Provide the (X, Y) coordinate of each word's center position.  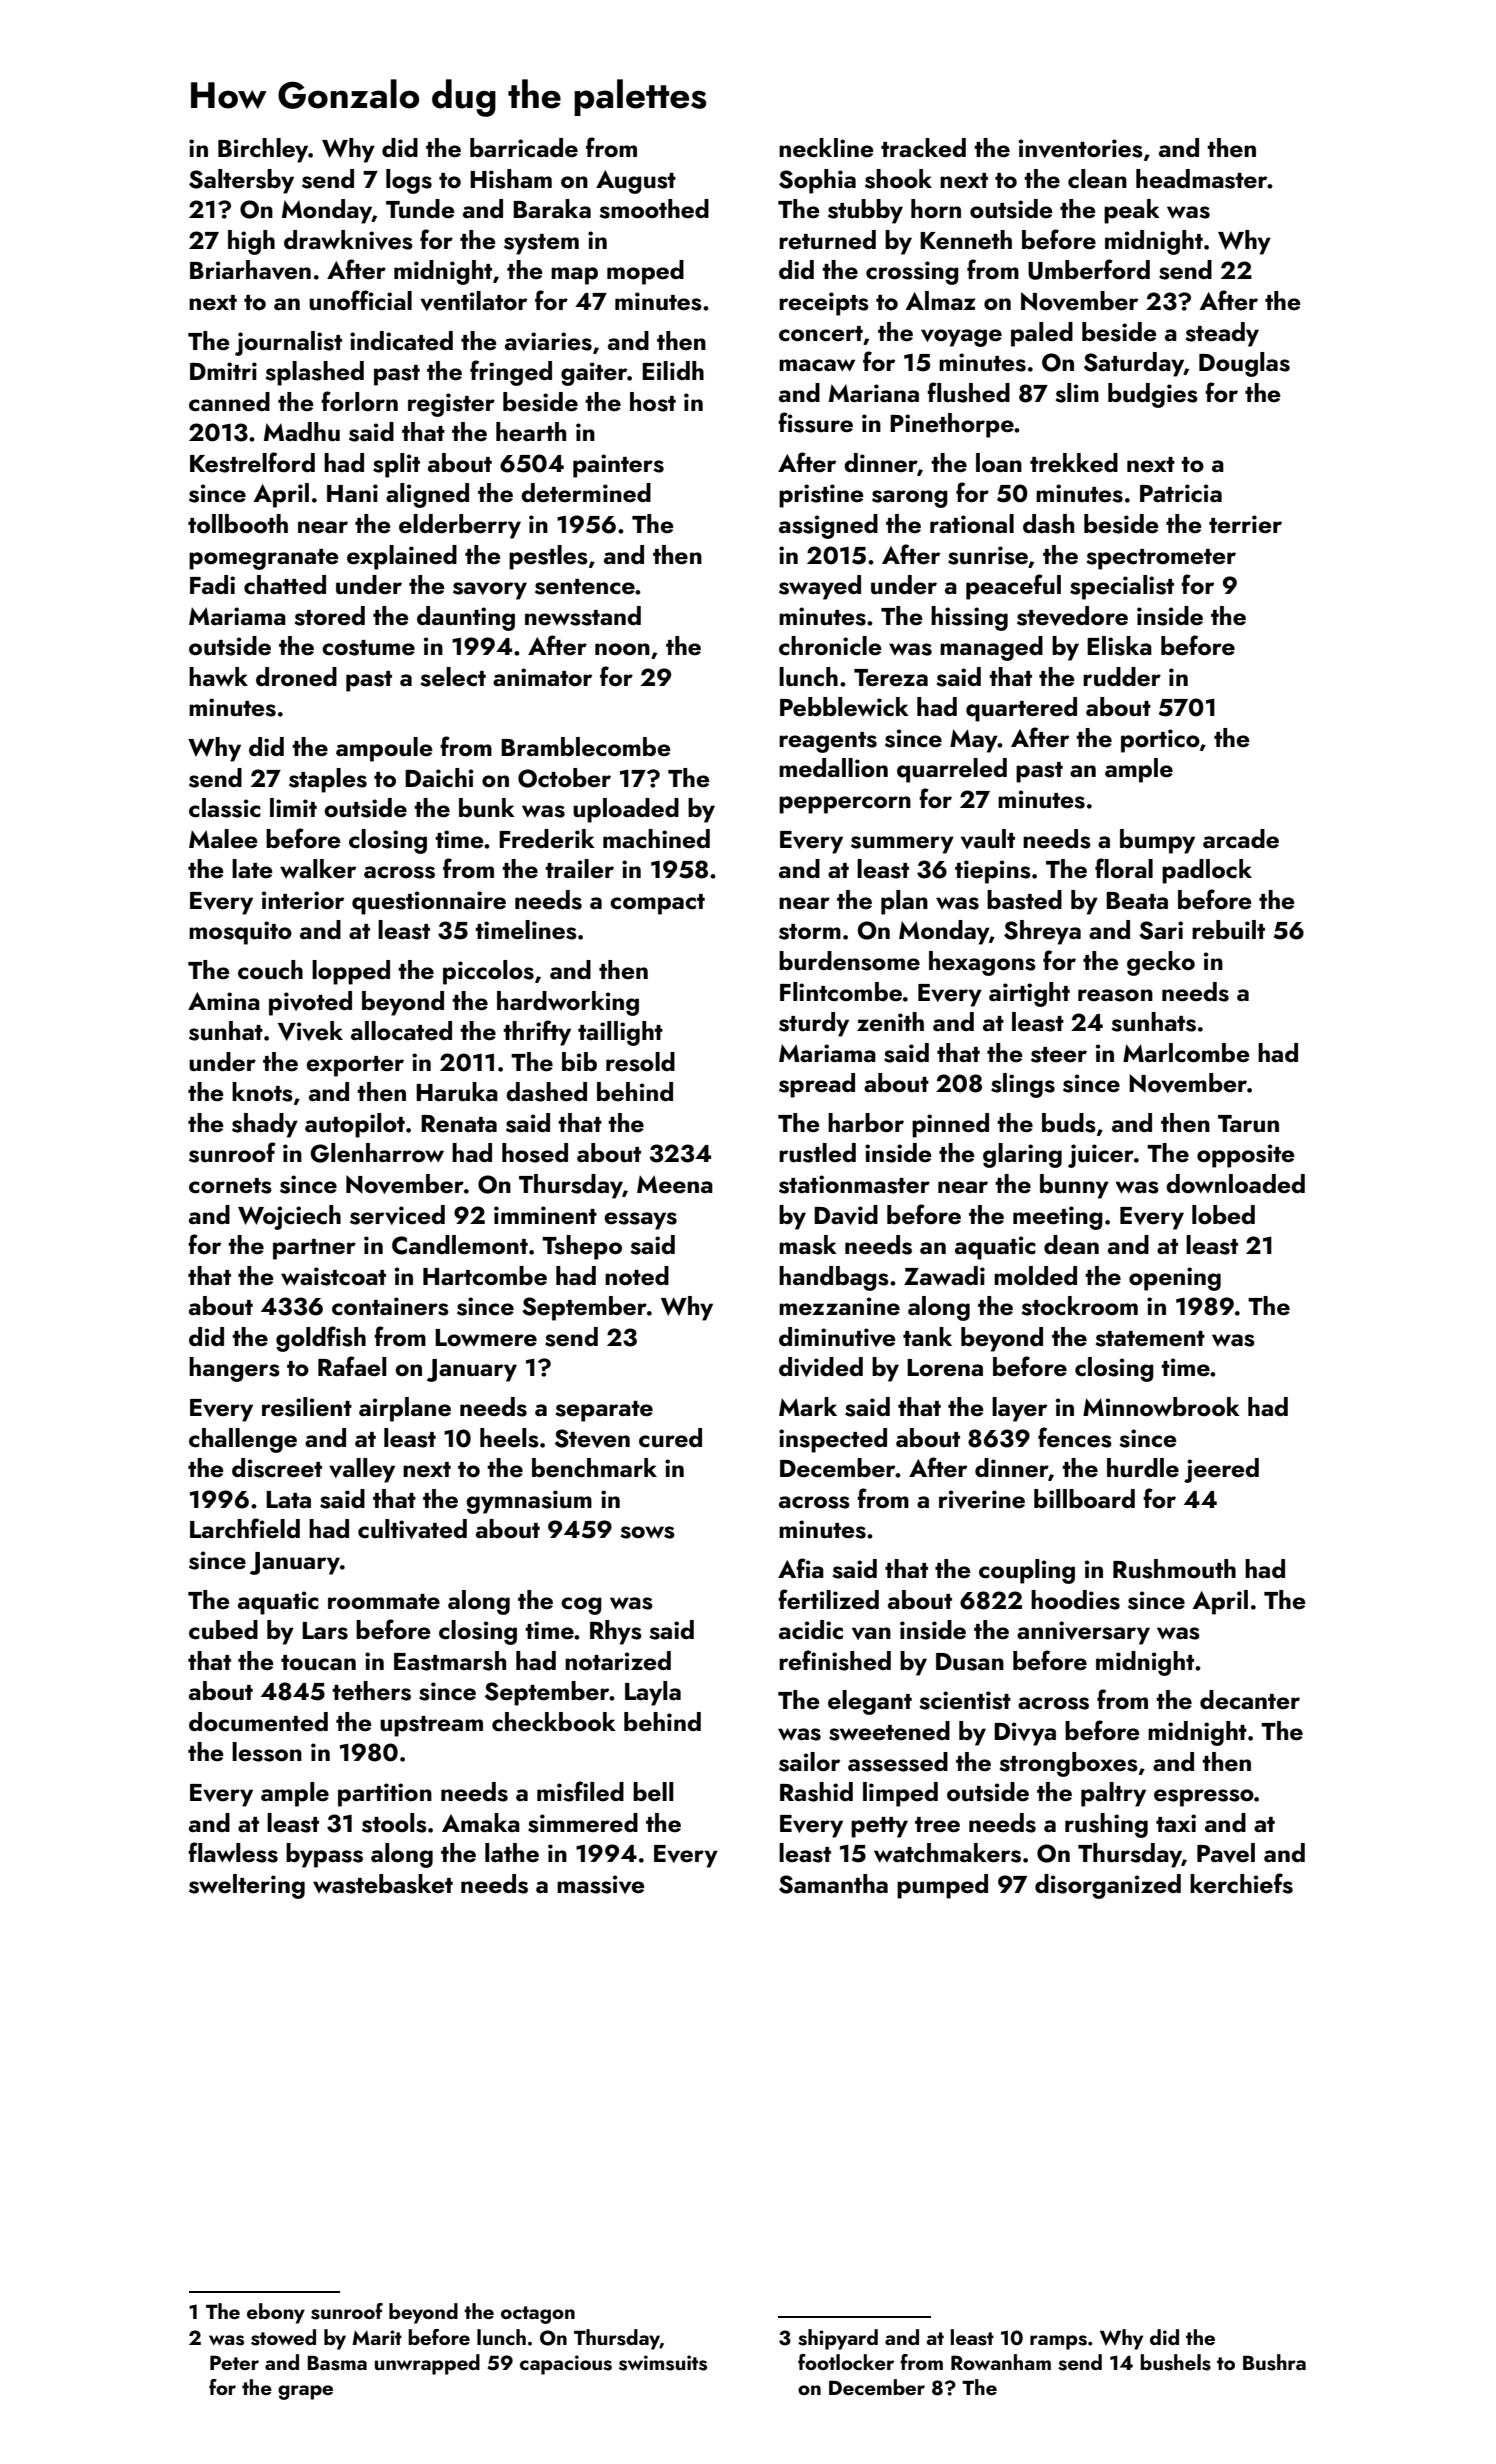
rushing (1106, 1825)
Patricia (1181, 493)
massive (601, 1884)
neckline (826, 148)
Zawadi (944, 1275)
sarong (910, 499)
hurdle (1143, 1468)
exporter (355, 1066)
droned (296, 677)
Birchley (263, 150)
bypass (324, 1855)
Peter (234, 2362)
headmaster (1202, 179)
